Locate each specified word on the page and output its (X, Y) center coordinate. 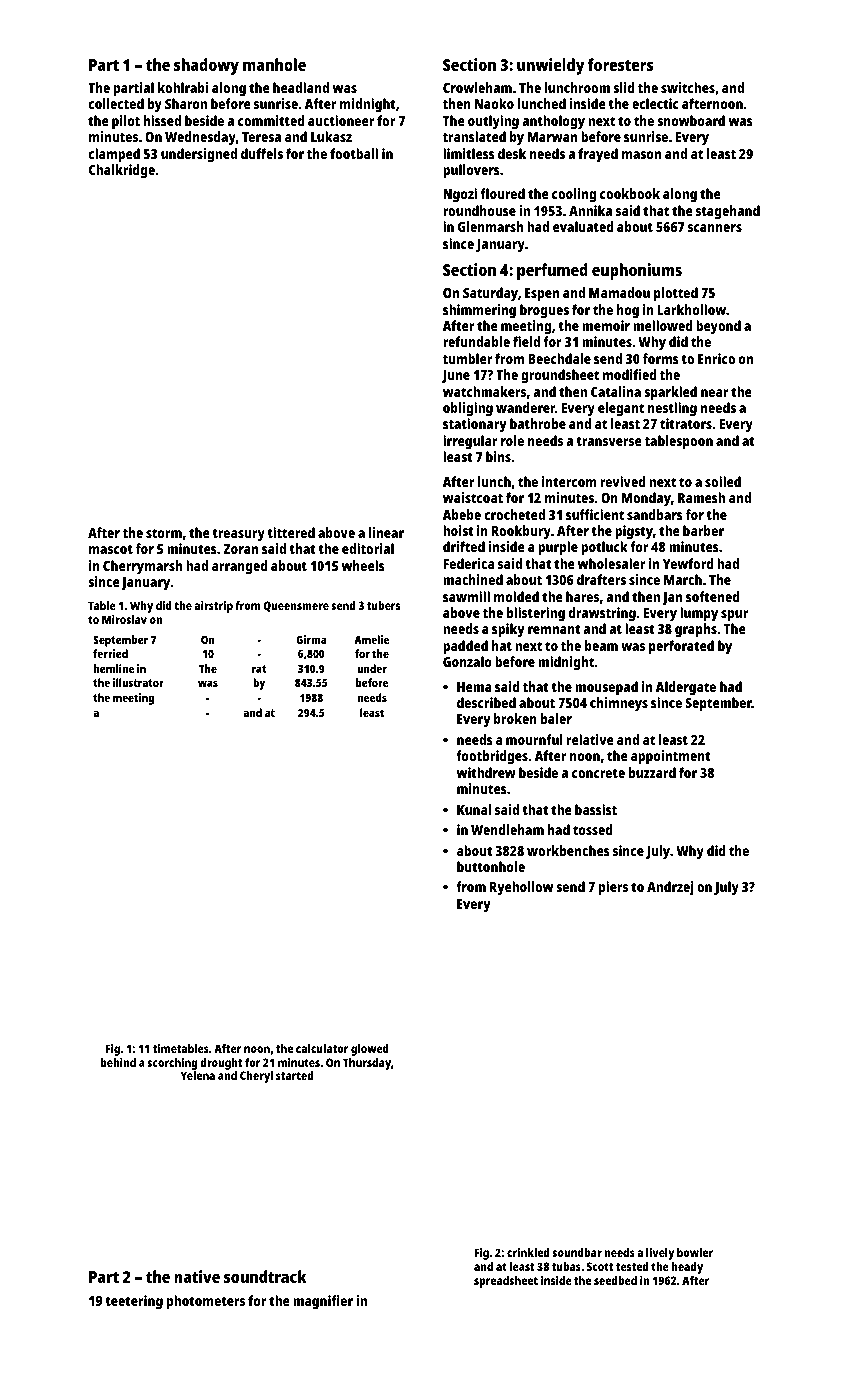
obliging (468, 409)
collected (116, 103)
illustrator (138, 682)
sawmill (466, 596)
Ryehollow (521, 888)
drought (221, 1064)
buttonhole (491, 866)
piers (613, 888)
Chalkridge (122, 171)
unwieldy (550, 66)
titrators (686, 423)
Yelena (198, 1075)
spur (734, 616)
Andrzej (670, 888)
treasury (238, 535)
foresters (620, 64)
